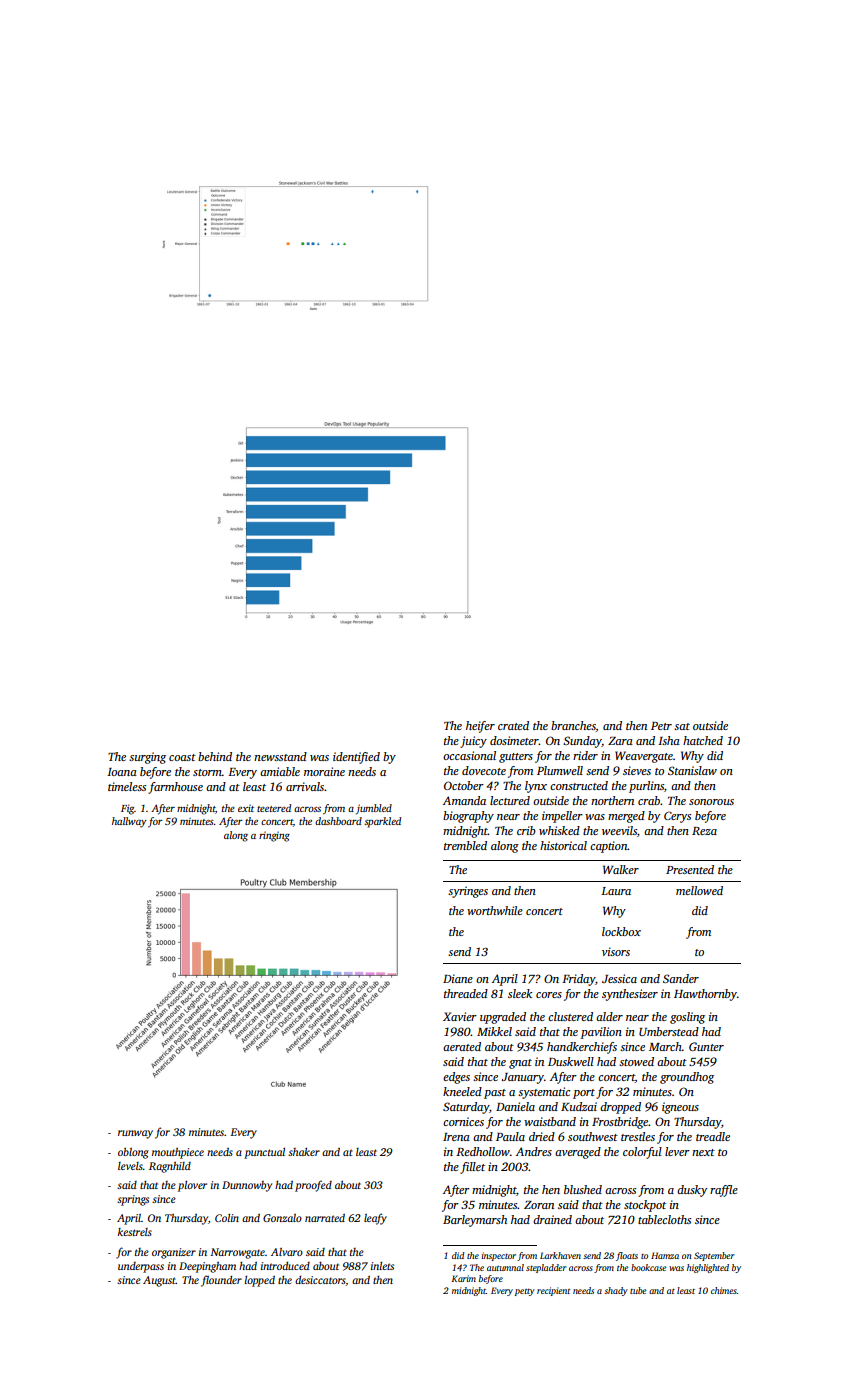  I want to click on Irena, so click(456, 1137).
